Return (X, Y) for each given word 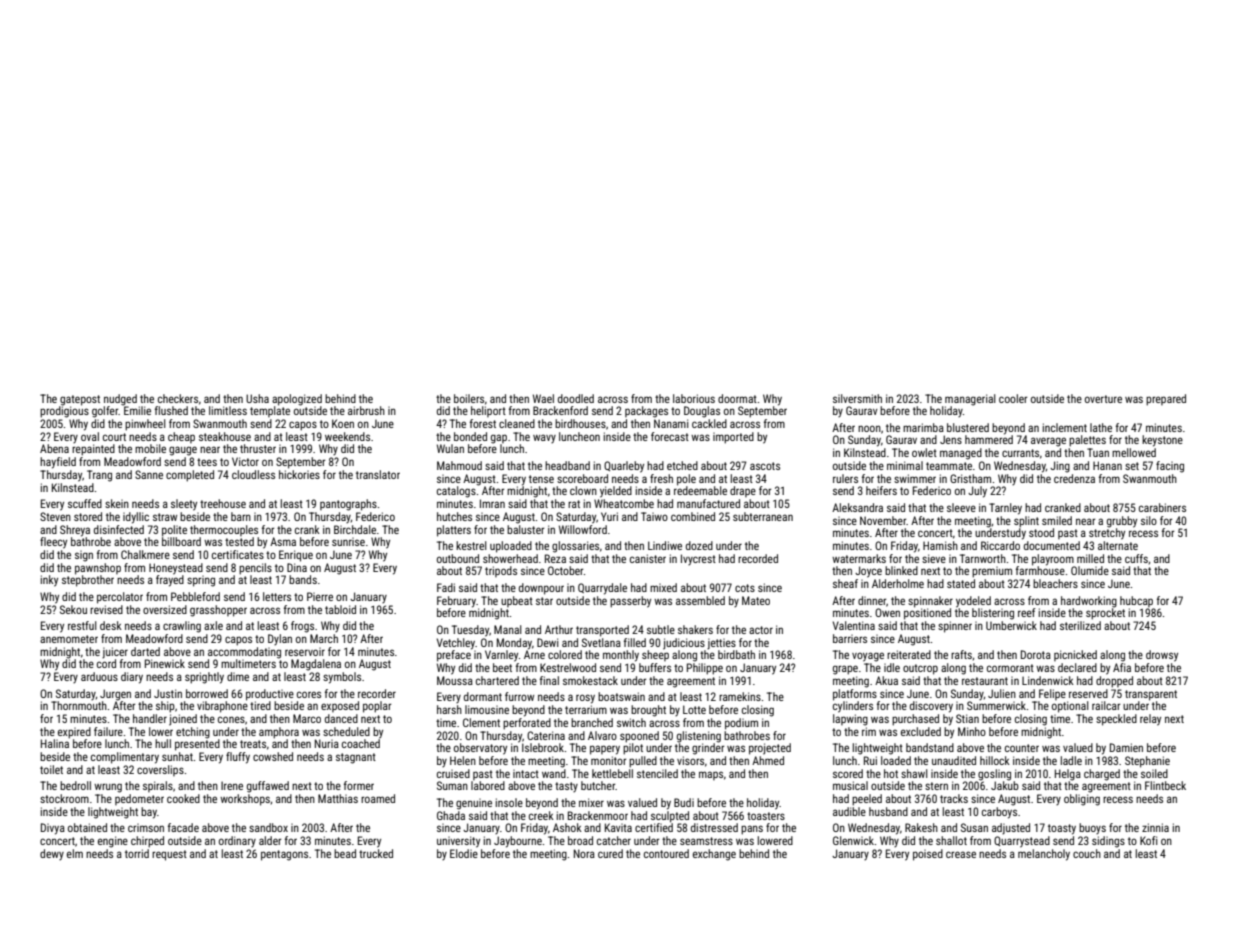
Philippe (705, 669)
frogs (302, 627)
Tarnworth (983, 558)
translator (378, 474)
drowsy (1162, 656)
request (169, 855)
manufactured (708, 503)
